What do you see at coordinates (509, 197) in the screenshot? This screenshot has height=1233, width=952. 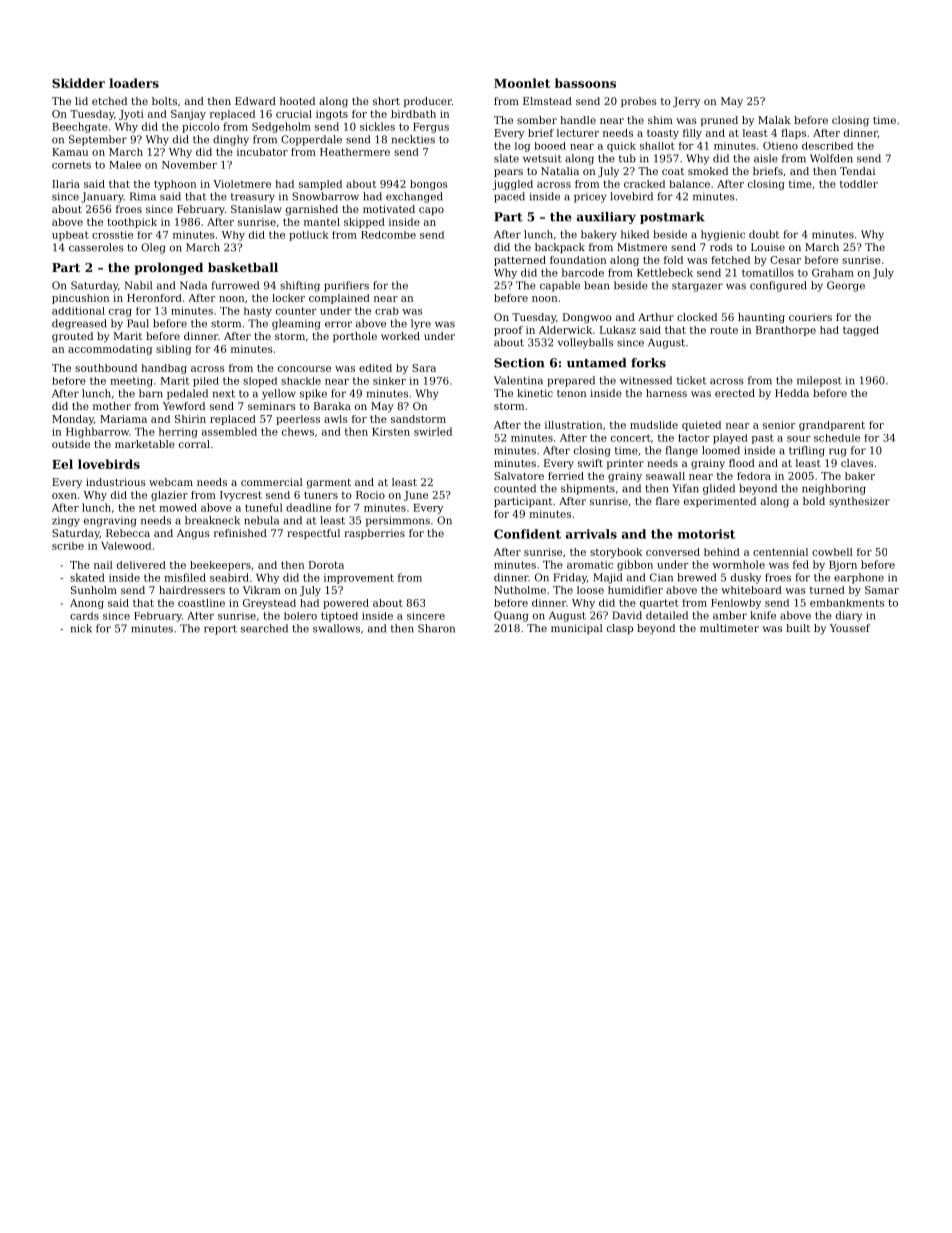 I see `paced` at bounding box center [509, 197].
